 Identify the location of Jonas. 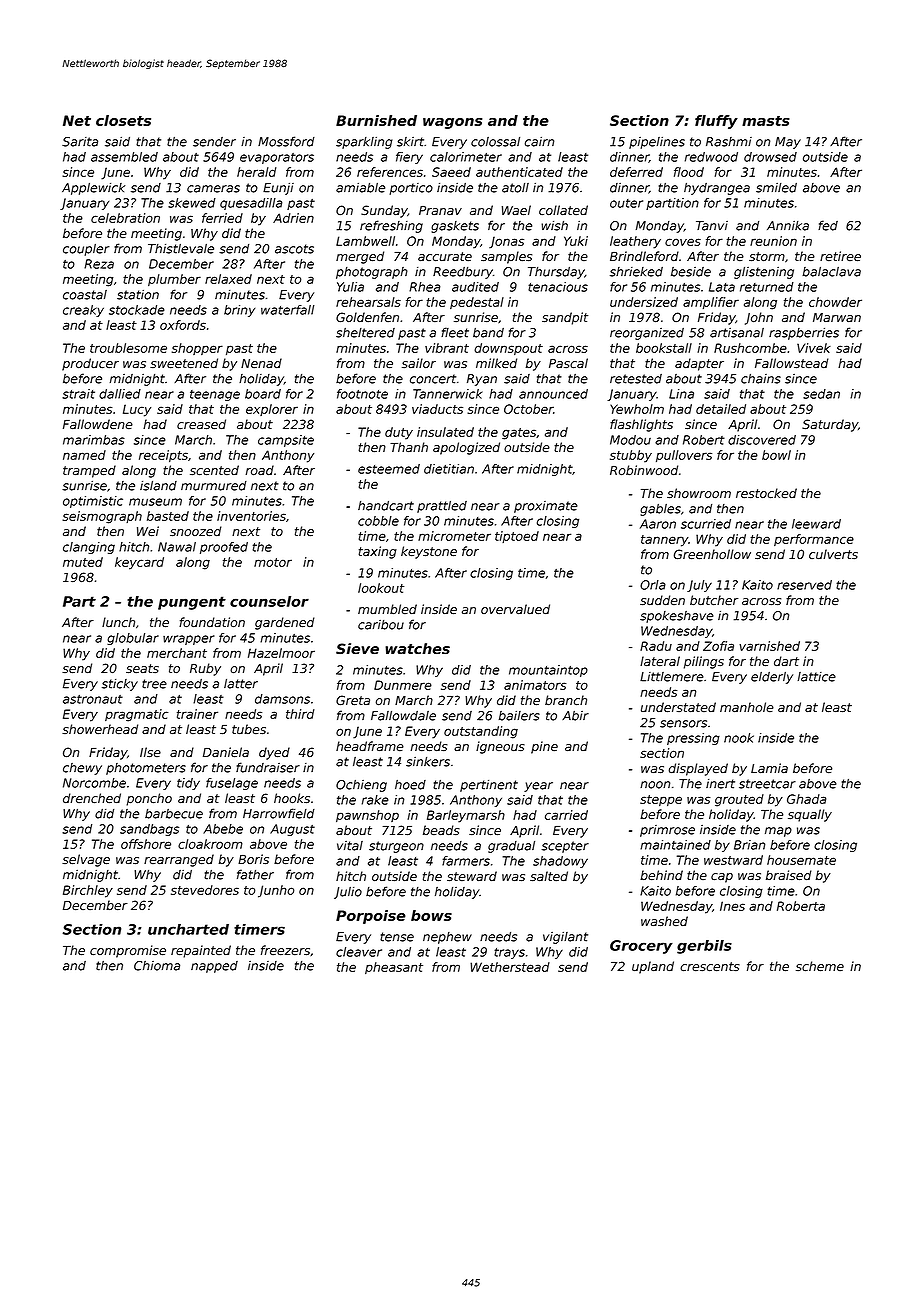
(506, 242).
